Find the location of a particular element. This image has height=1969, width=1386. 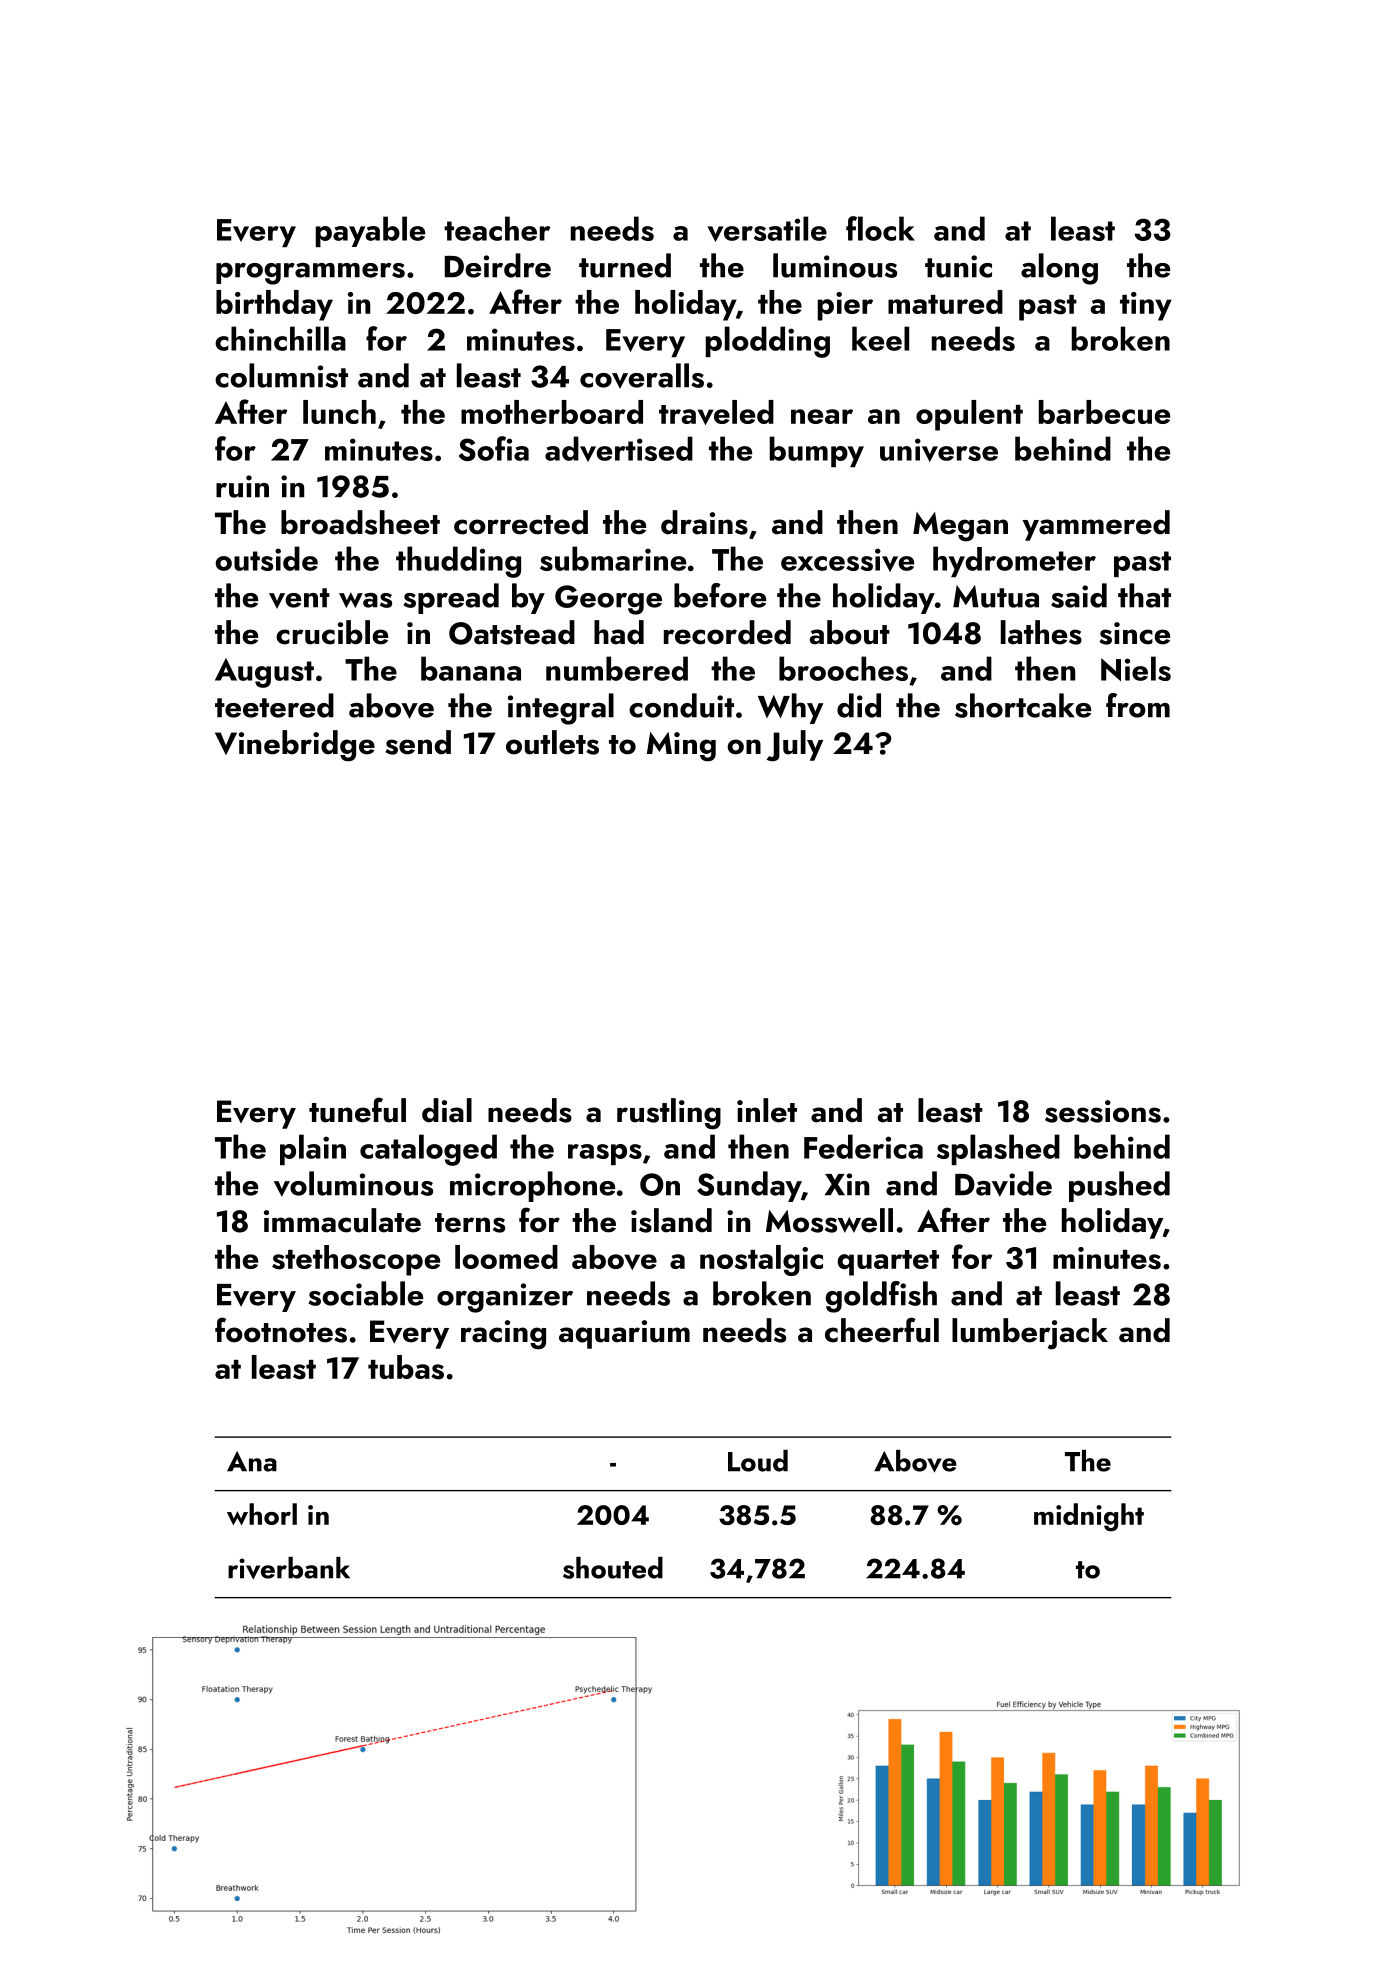

Vinebridge is located at coordinates (295, 746).
